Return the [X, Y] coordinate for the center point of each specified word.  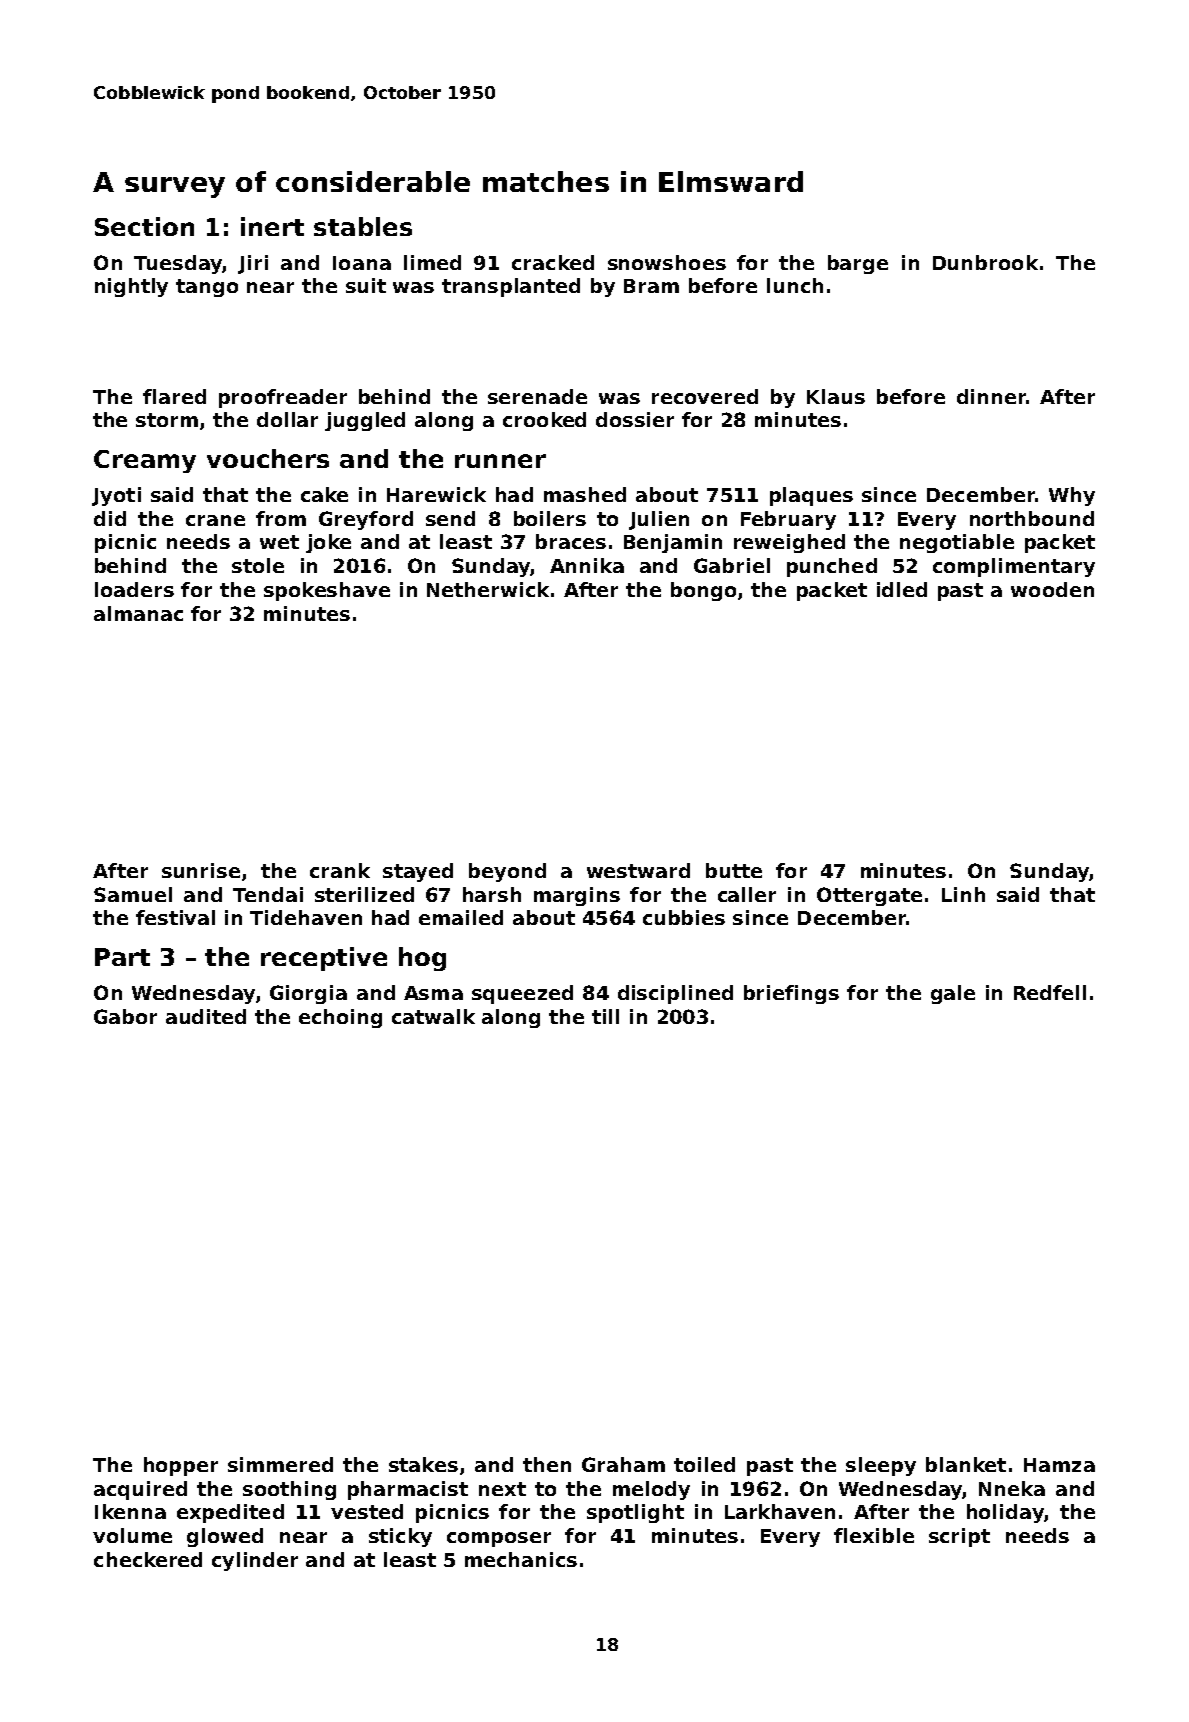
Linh [963, 894]
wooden [1052, 589]
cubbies [684, 917]
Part [122, 957]
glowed [225, 1537]
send [450, 518]
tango [207, 288]
